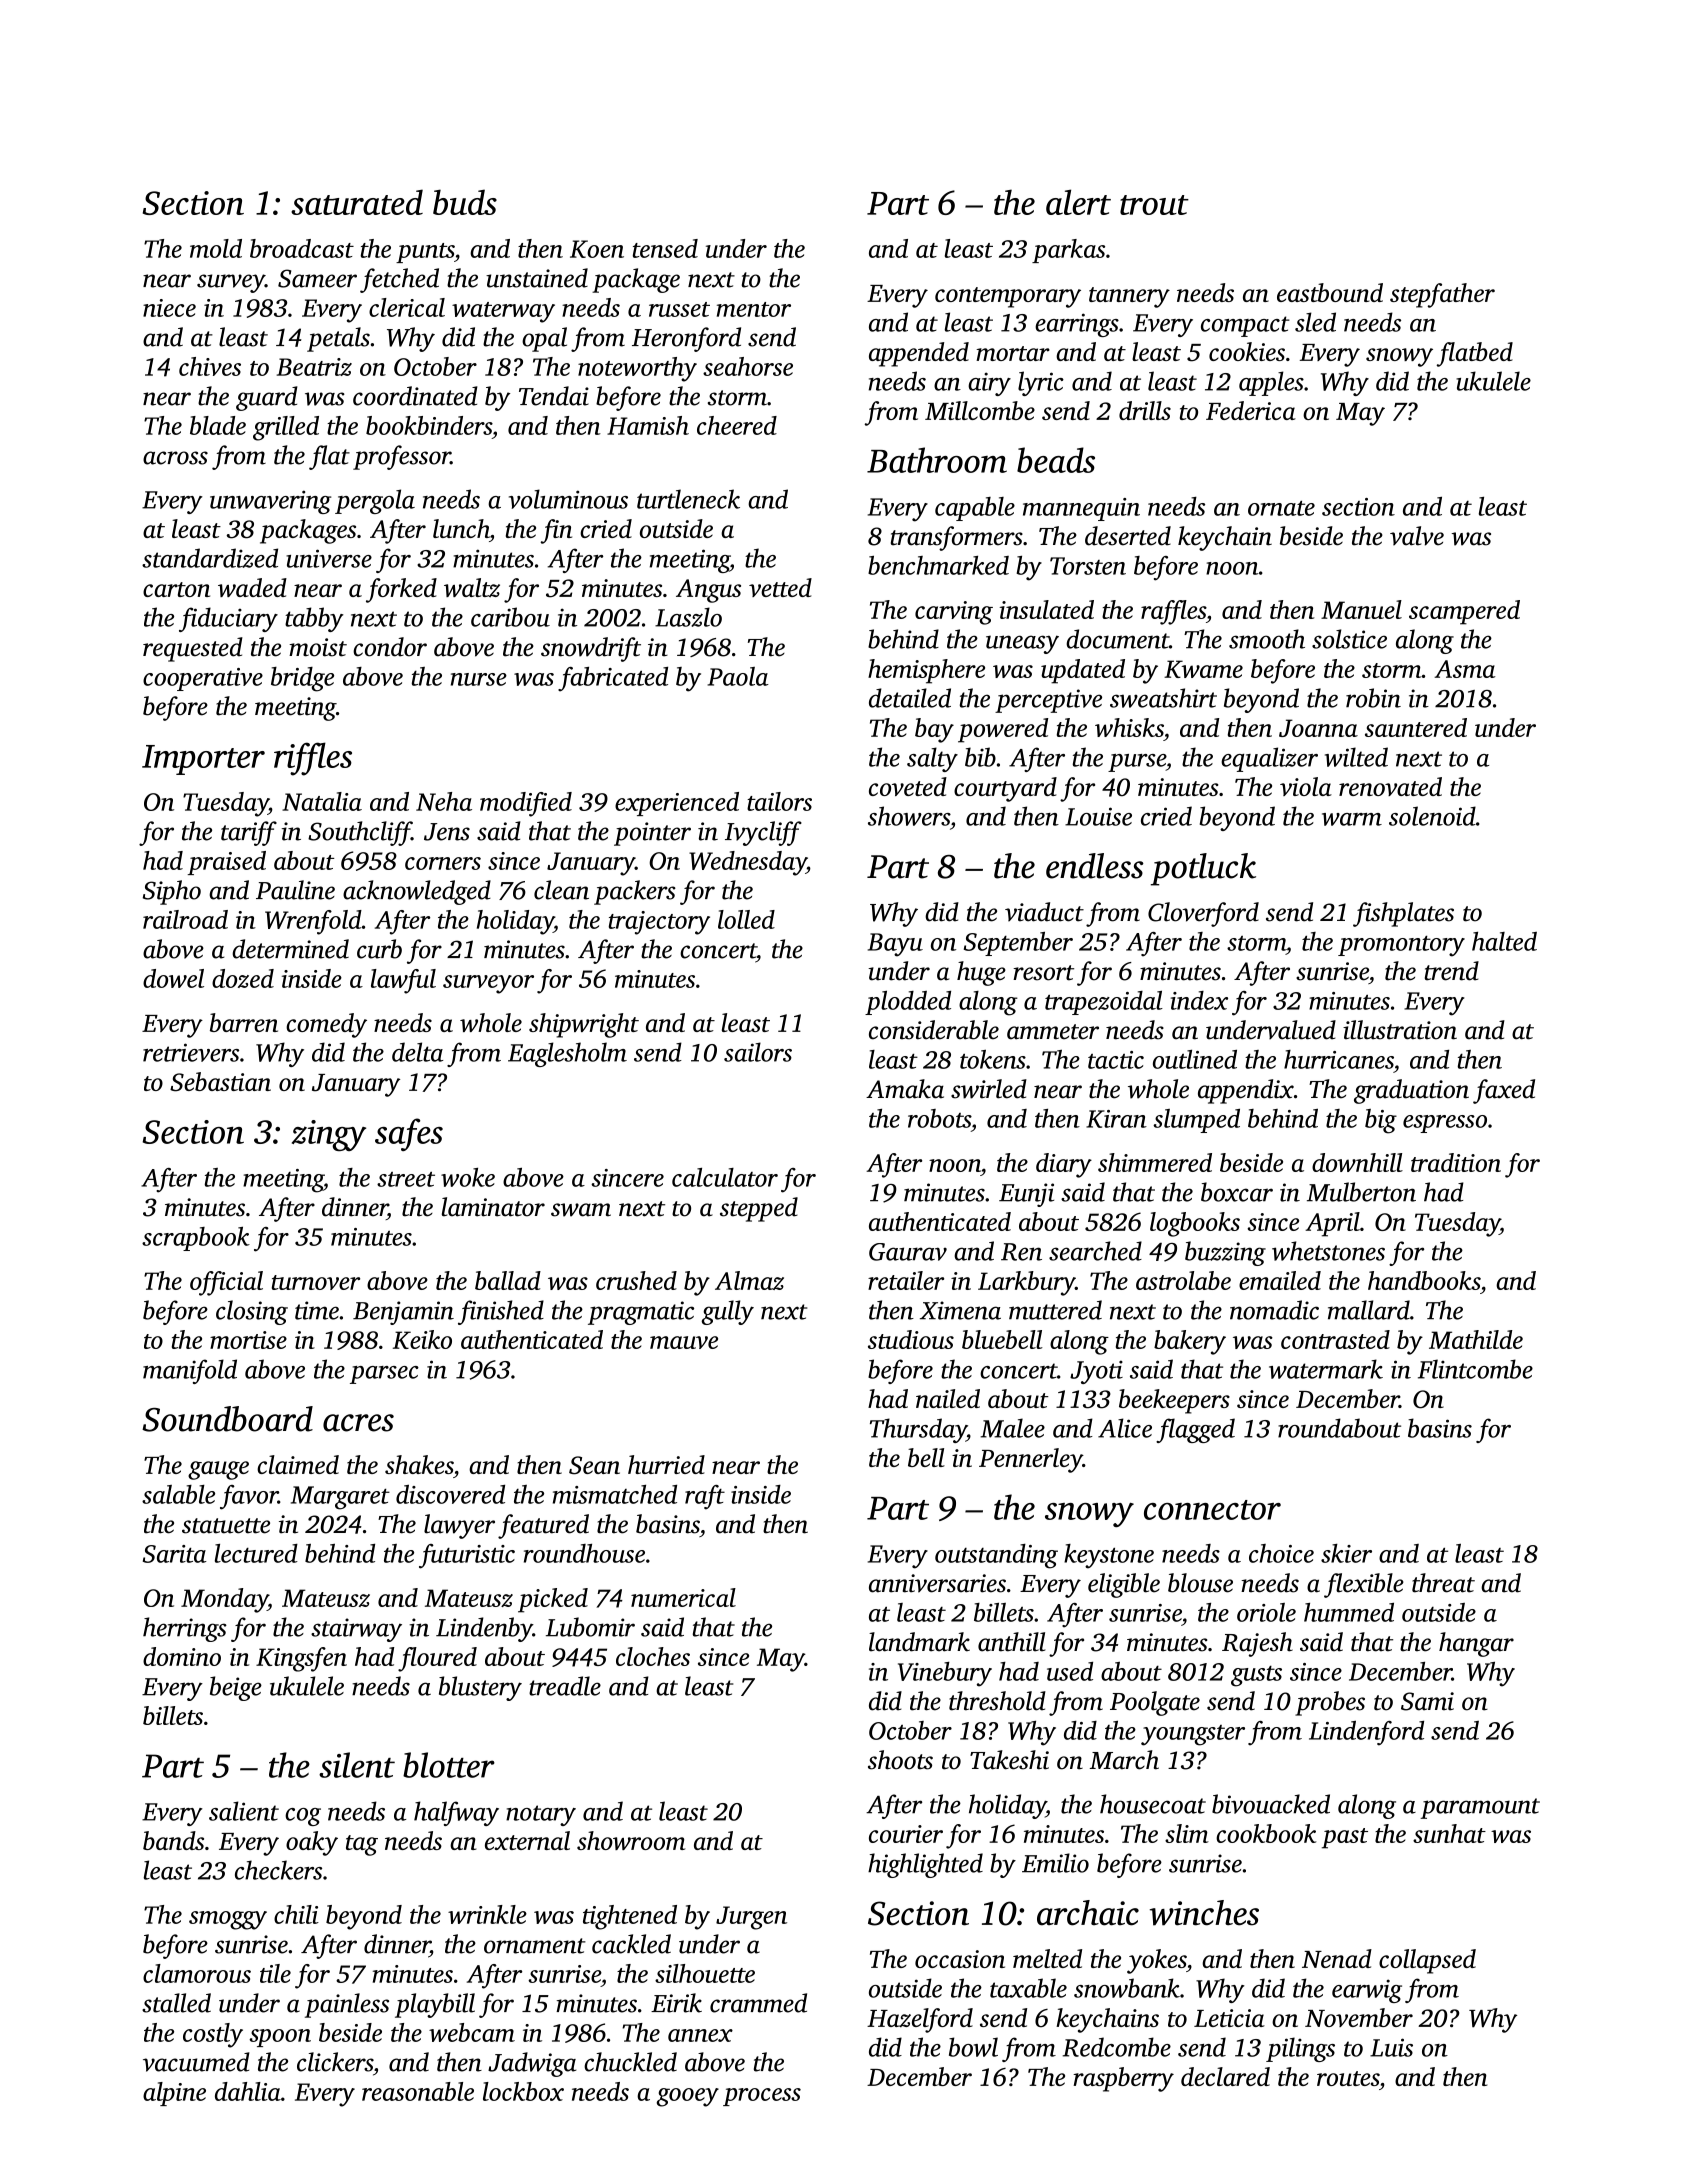  I want to click on stalled, so click(176, 2003).
